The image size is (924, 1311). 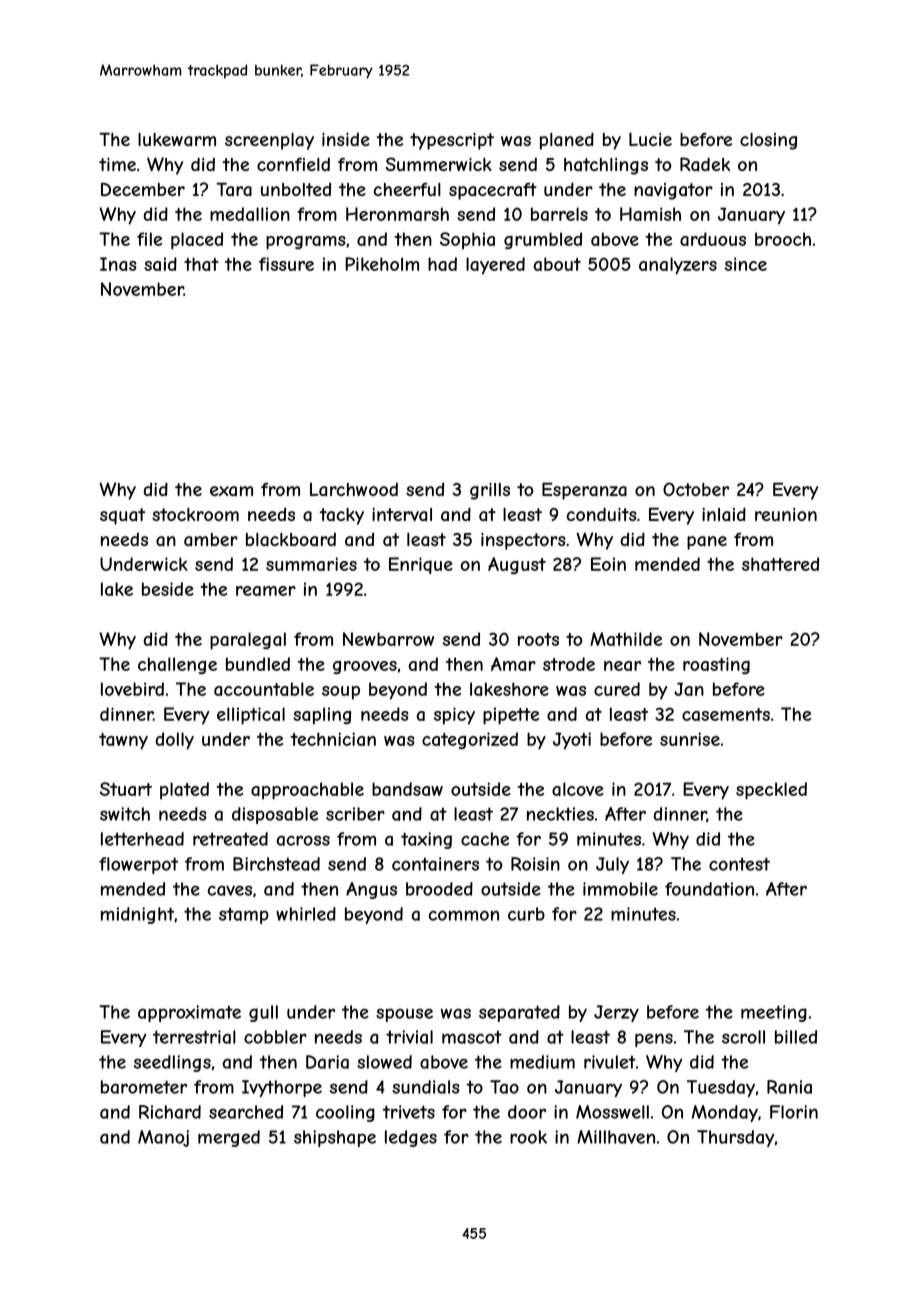 What do you see at coordinates (306, 914) in the page?
I see `whirled` at bounding box center [306, 914].
